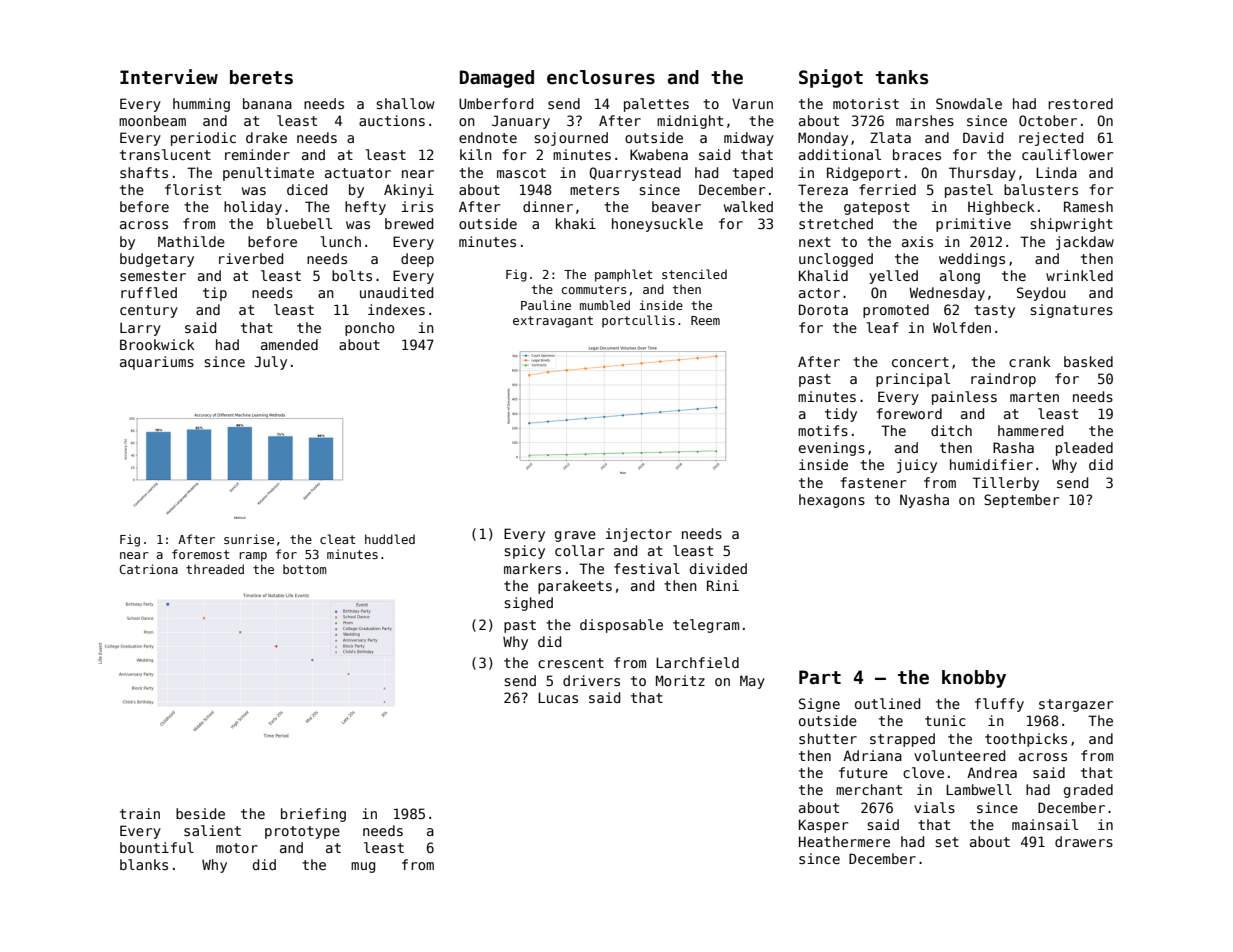  What do you see at coordinates (697, 662) in the image?
I see `Larchfield` at bounding box center [697, 662].
